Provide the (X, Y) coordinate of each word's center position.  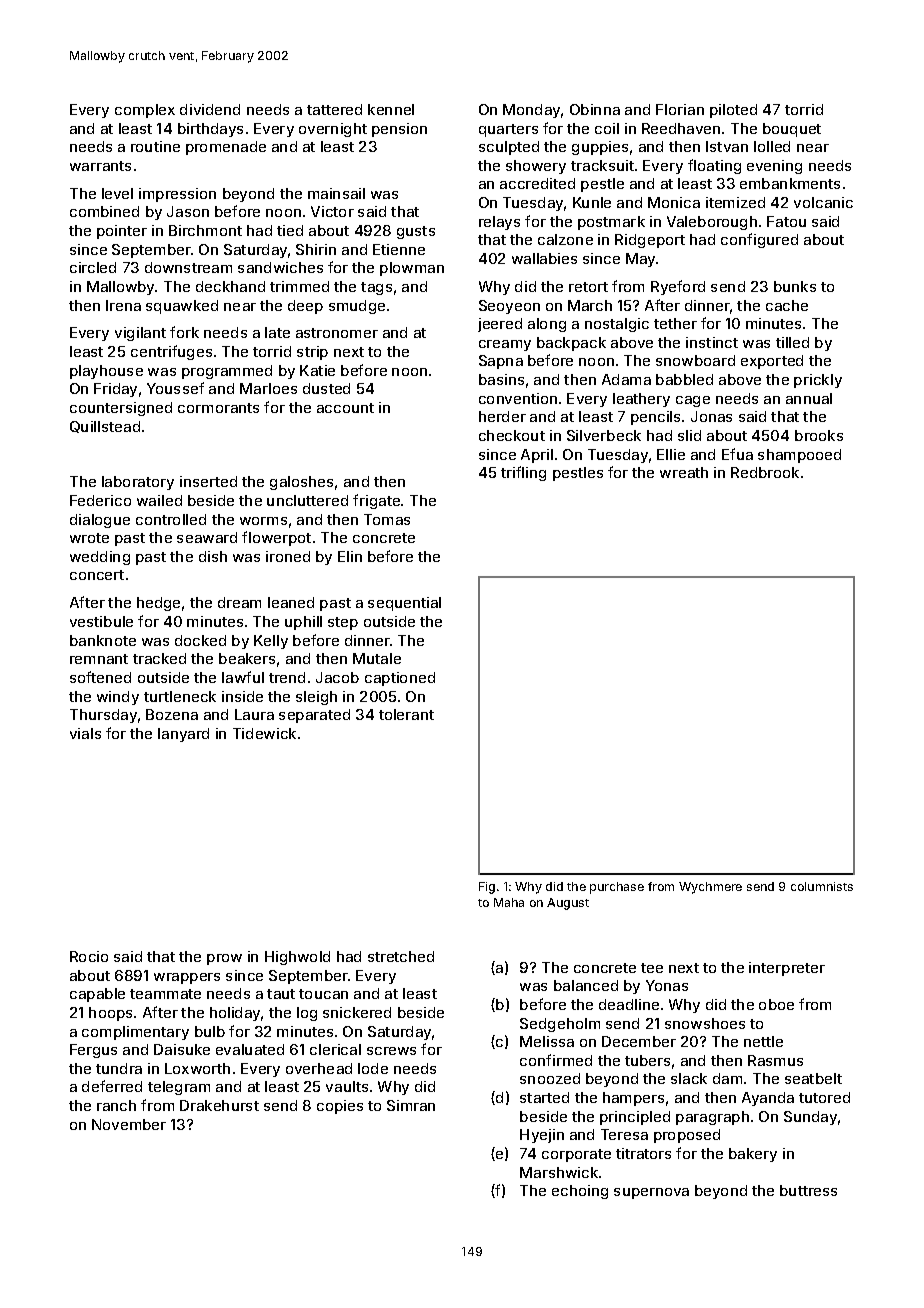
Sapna (501, 362)
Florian (680, 109)
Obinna (595, 109)
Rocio (89, 956)
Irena (123, 305)
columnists (822, 886)
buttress (808, 1190)
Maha (509, 902)
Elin (350, 556)
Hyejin (542, 1136)
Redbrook (765, 472)
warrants (100, 166)
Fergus (93, 1051)
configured (759, 240)
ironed (288, 556)
